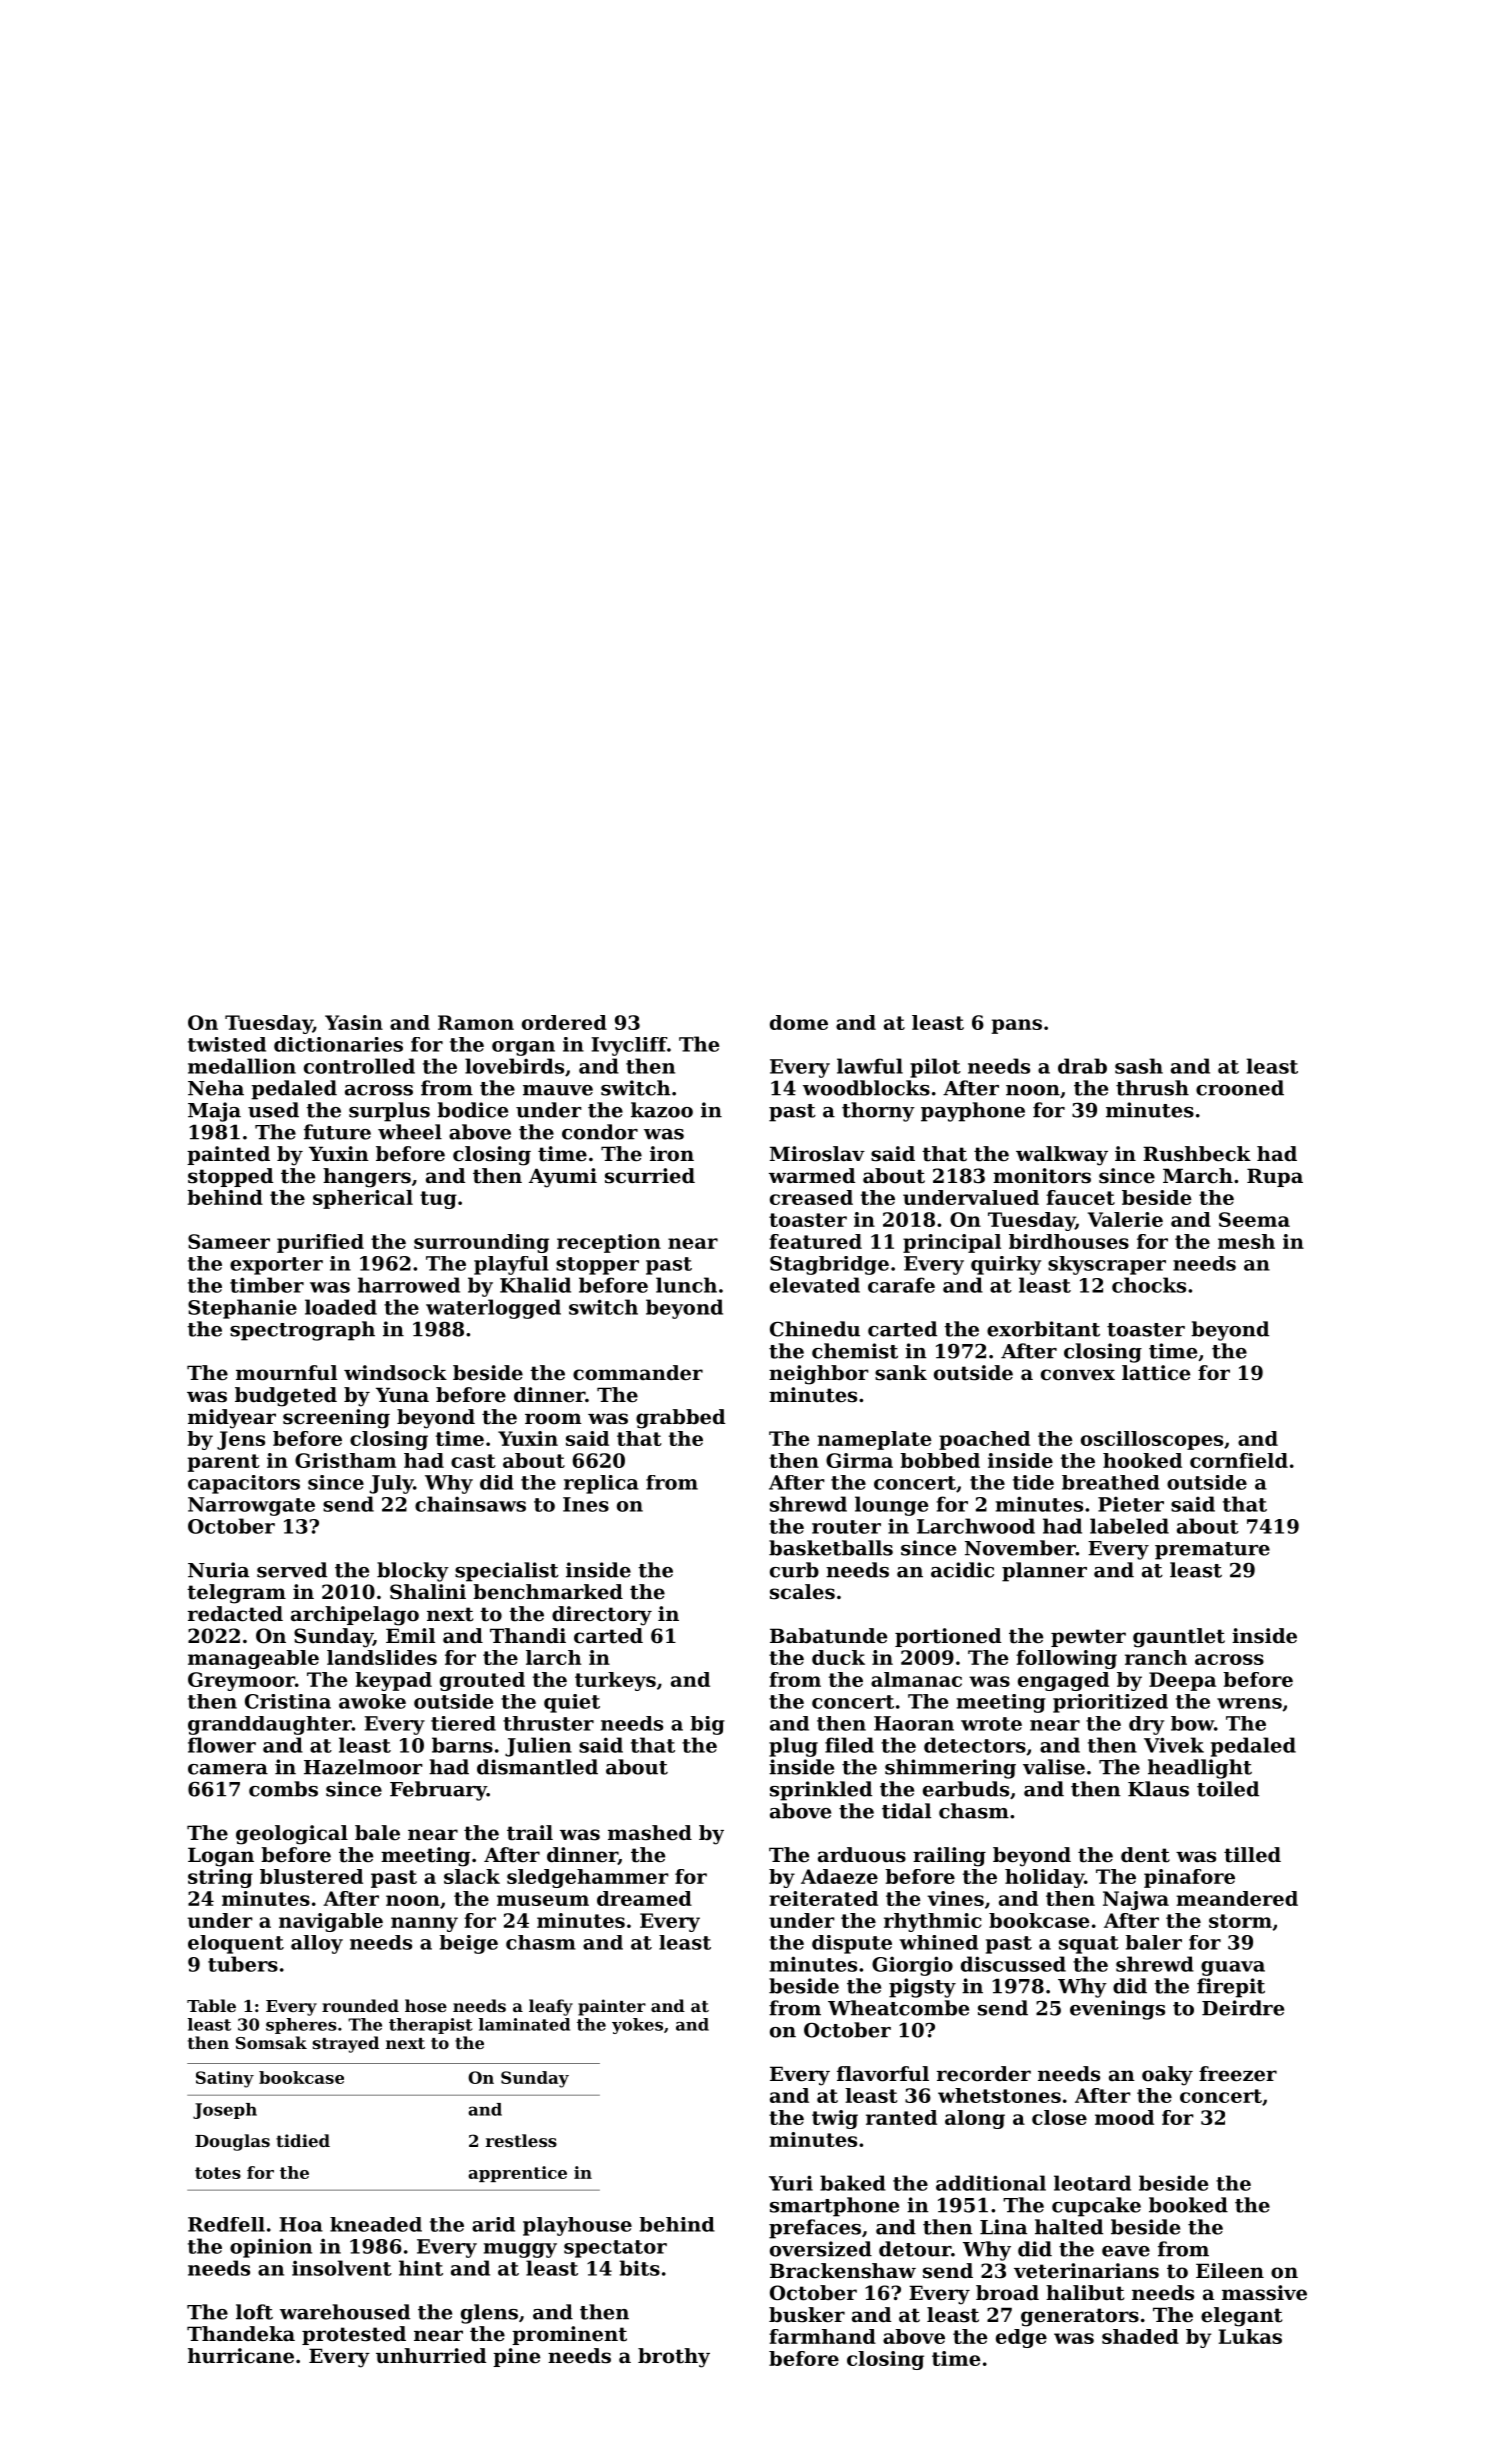 The width and height of the page is (1496, 2464). Describe the element at coordinates (791, 2183) in the page. I see `Yuri` at that location.
